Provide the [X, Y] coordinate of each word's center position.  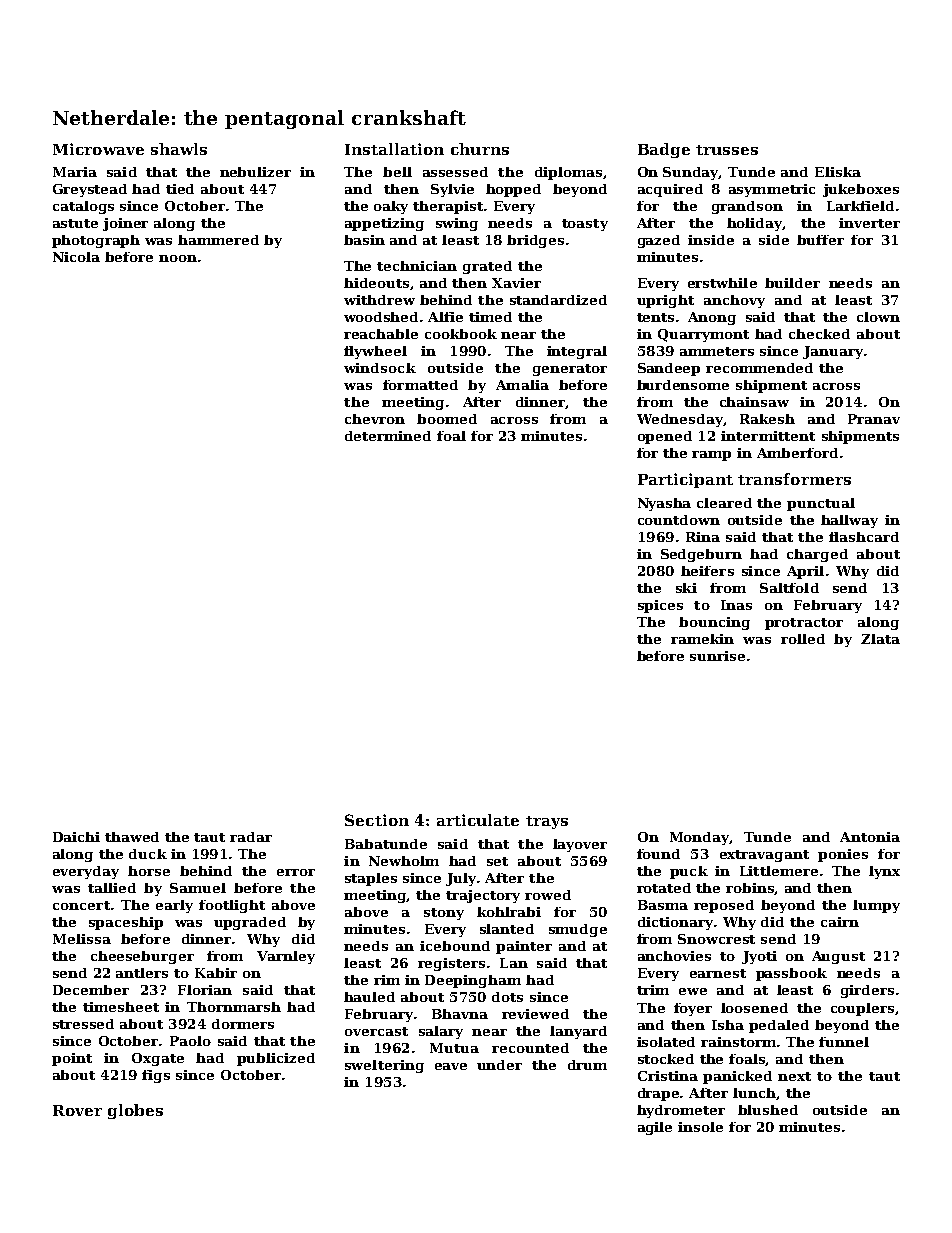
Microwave [98, 149]
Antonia [870, 837]
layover [580, 845]
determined [388, 436]
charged [817, 555]
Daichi [76, 837]
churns [480, 149]
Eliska [838, 172]
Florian [205, 990]
